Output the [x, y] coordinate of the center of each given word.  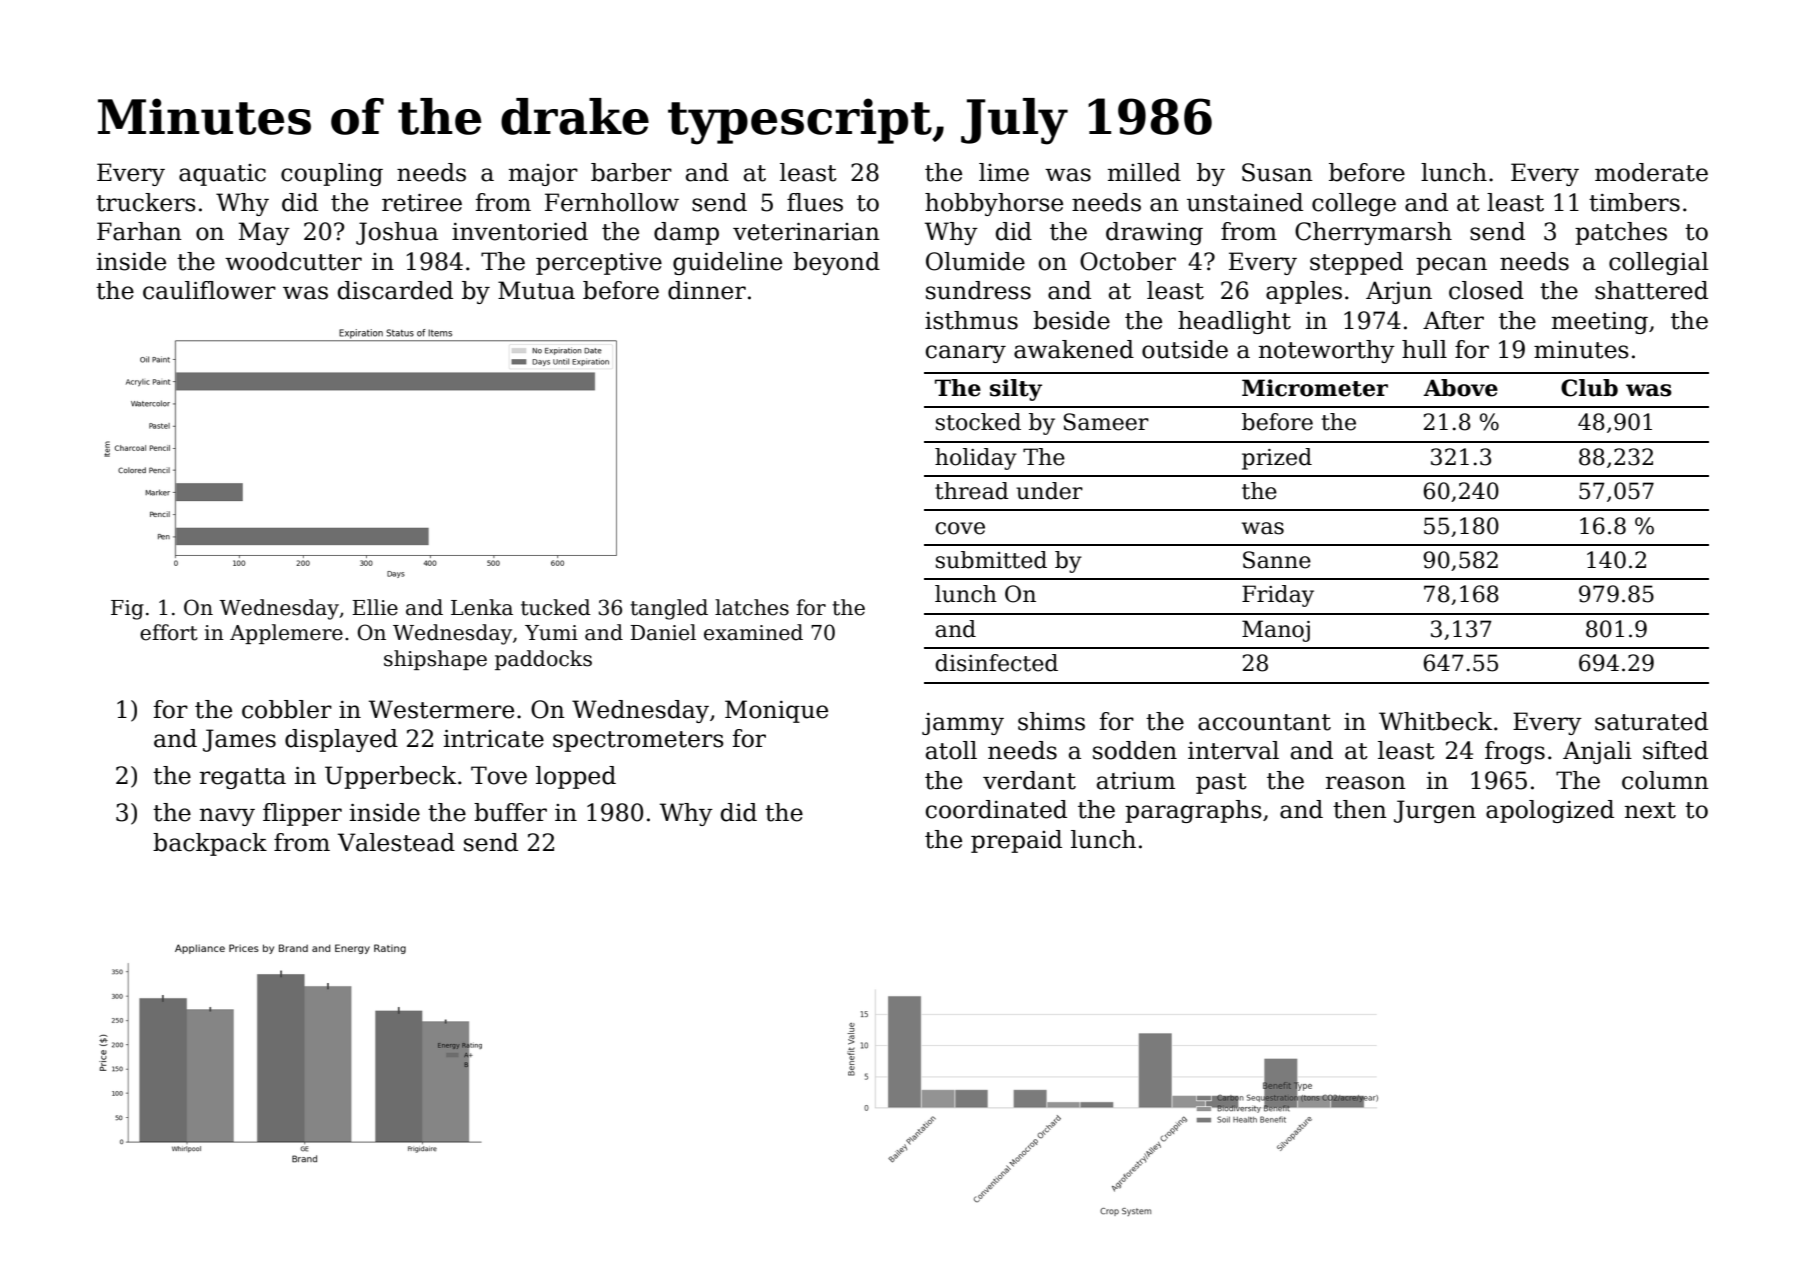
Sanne [1277, 560]
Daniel [663, 632]
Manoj [1276, 631]
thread [972, 491]
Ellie [375, 607]
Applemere [286, 634]
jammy [963, 724]
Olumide [975, 261]
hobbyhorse [994, 204]
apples [1304, 292]
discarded [395, 290]
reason [1366, 783]
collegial [1659, 263]
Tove [499, 775]
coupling [332, 174]
